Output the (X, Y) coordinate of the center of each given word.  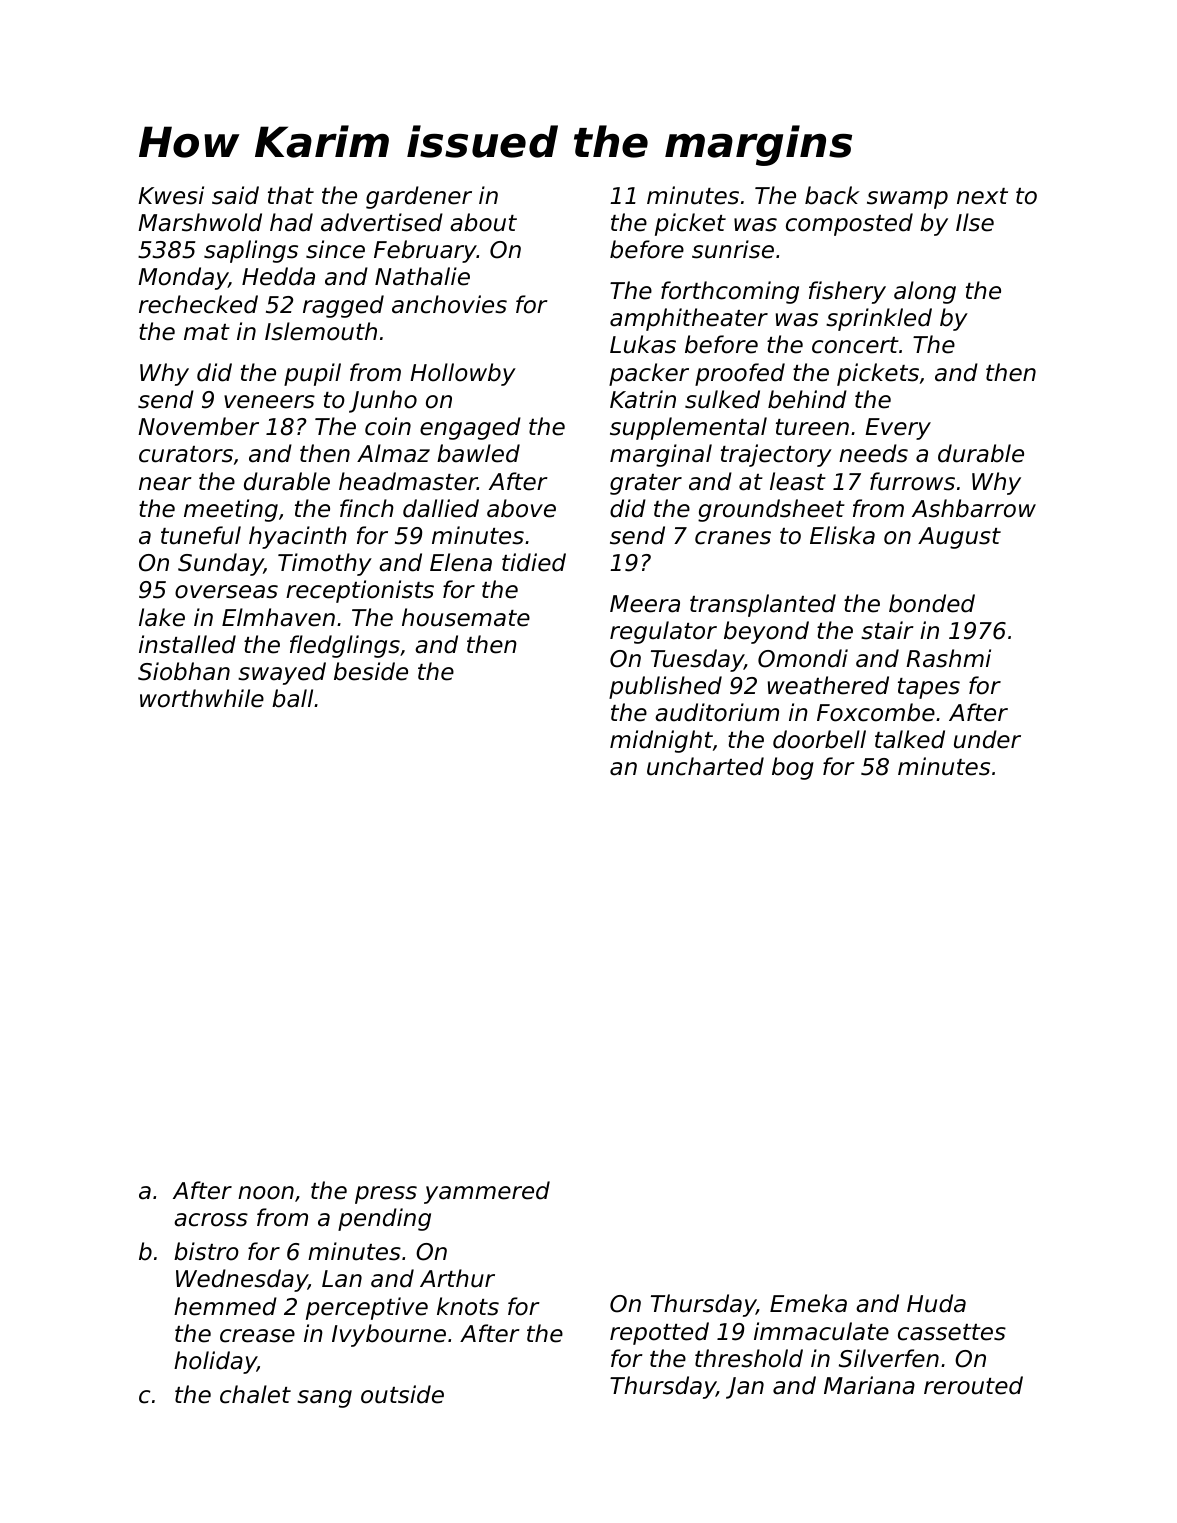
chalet (255, 1394)
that (291, 195)
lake (162, 617)
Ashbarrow (974, 508)
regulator (663, 632)
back (832, 195)
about (483, 222)
